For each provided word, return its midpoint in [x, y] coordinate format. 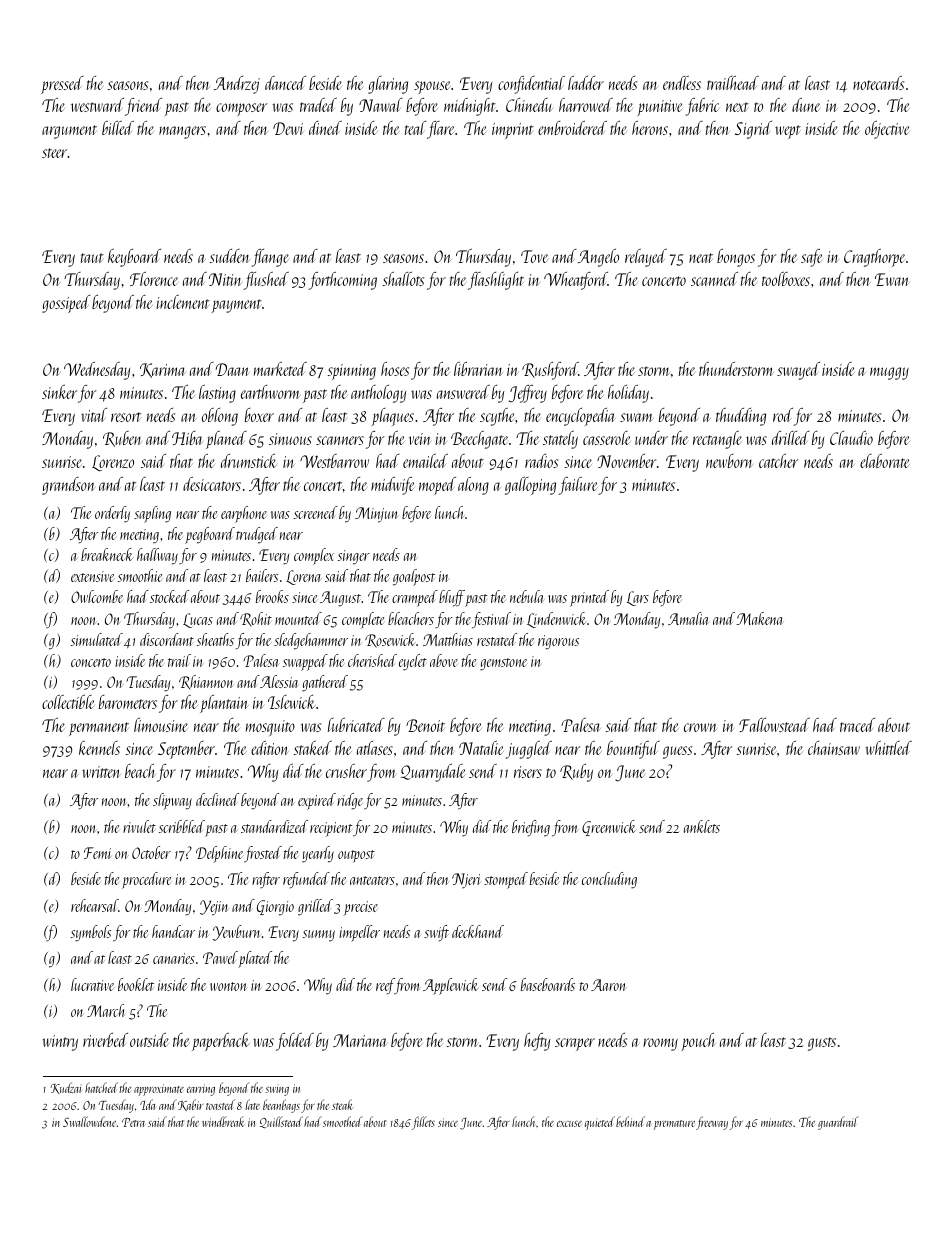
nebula [527, 596]
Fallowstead [774, 725]
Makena [759, 618]
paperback [221, 1042]
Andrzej [237, 85]
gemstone [503, 664]
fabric [702, 107]
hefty [537, 1042]
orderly [112, 514]
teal [415, 128]
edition [270, 748]
